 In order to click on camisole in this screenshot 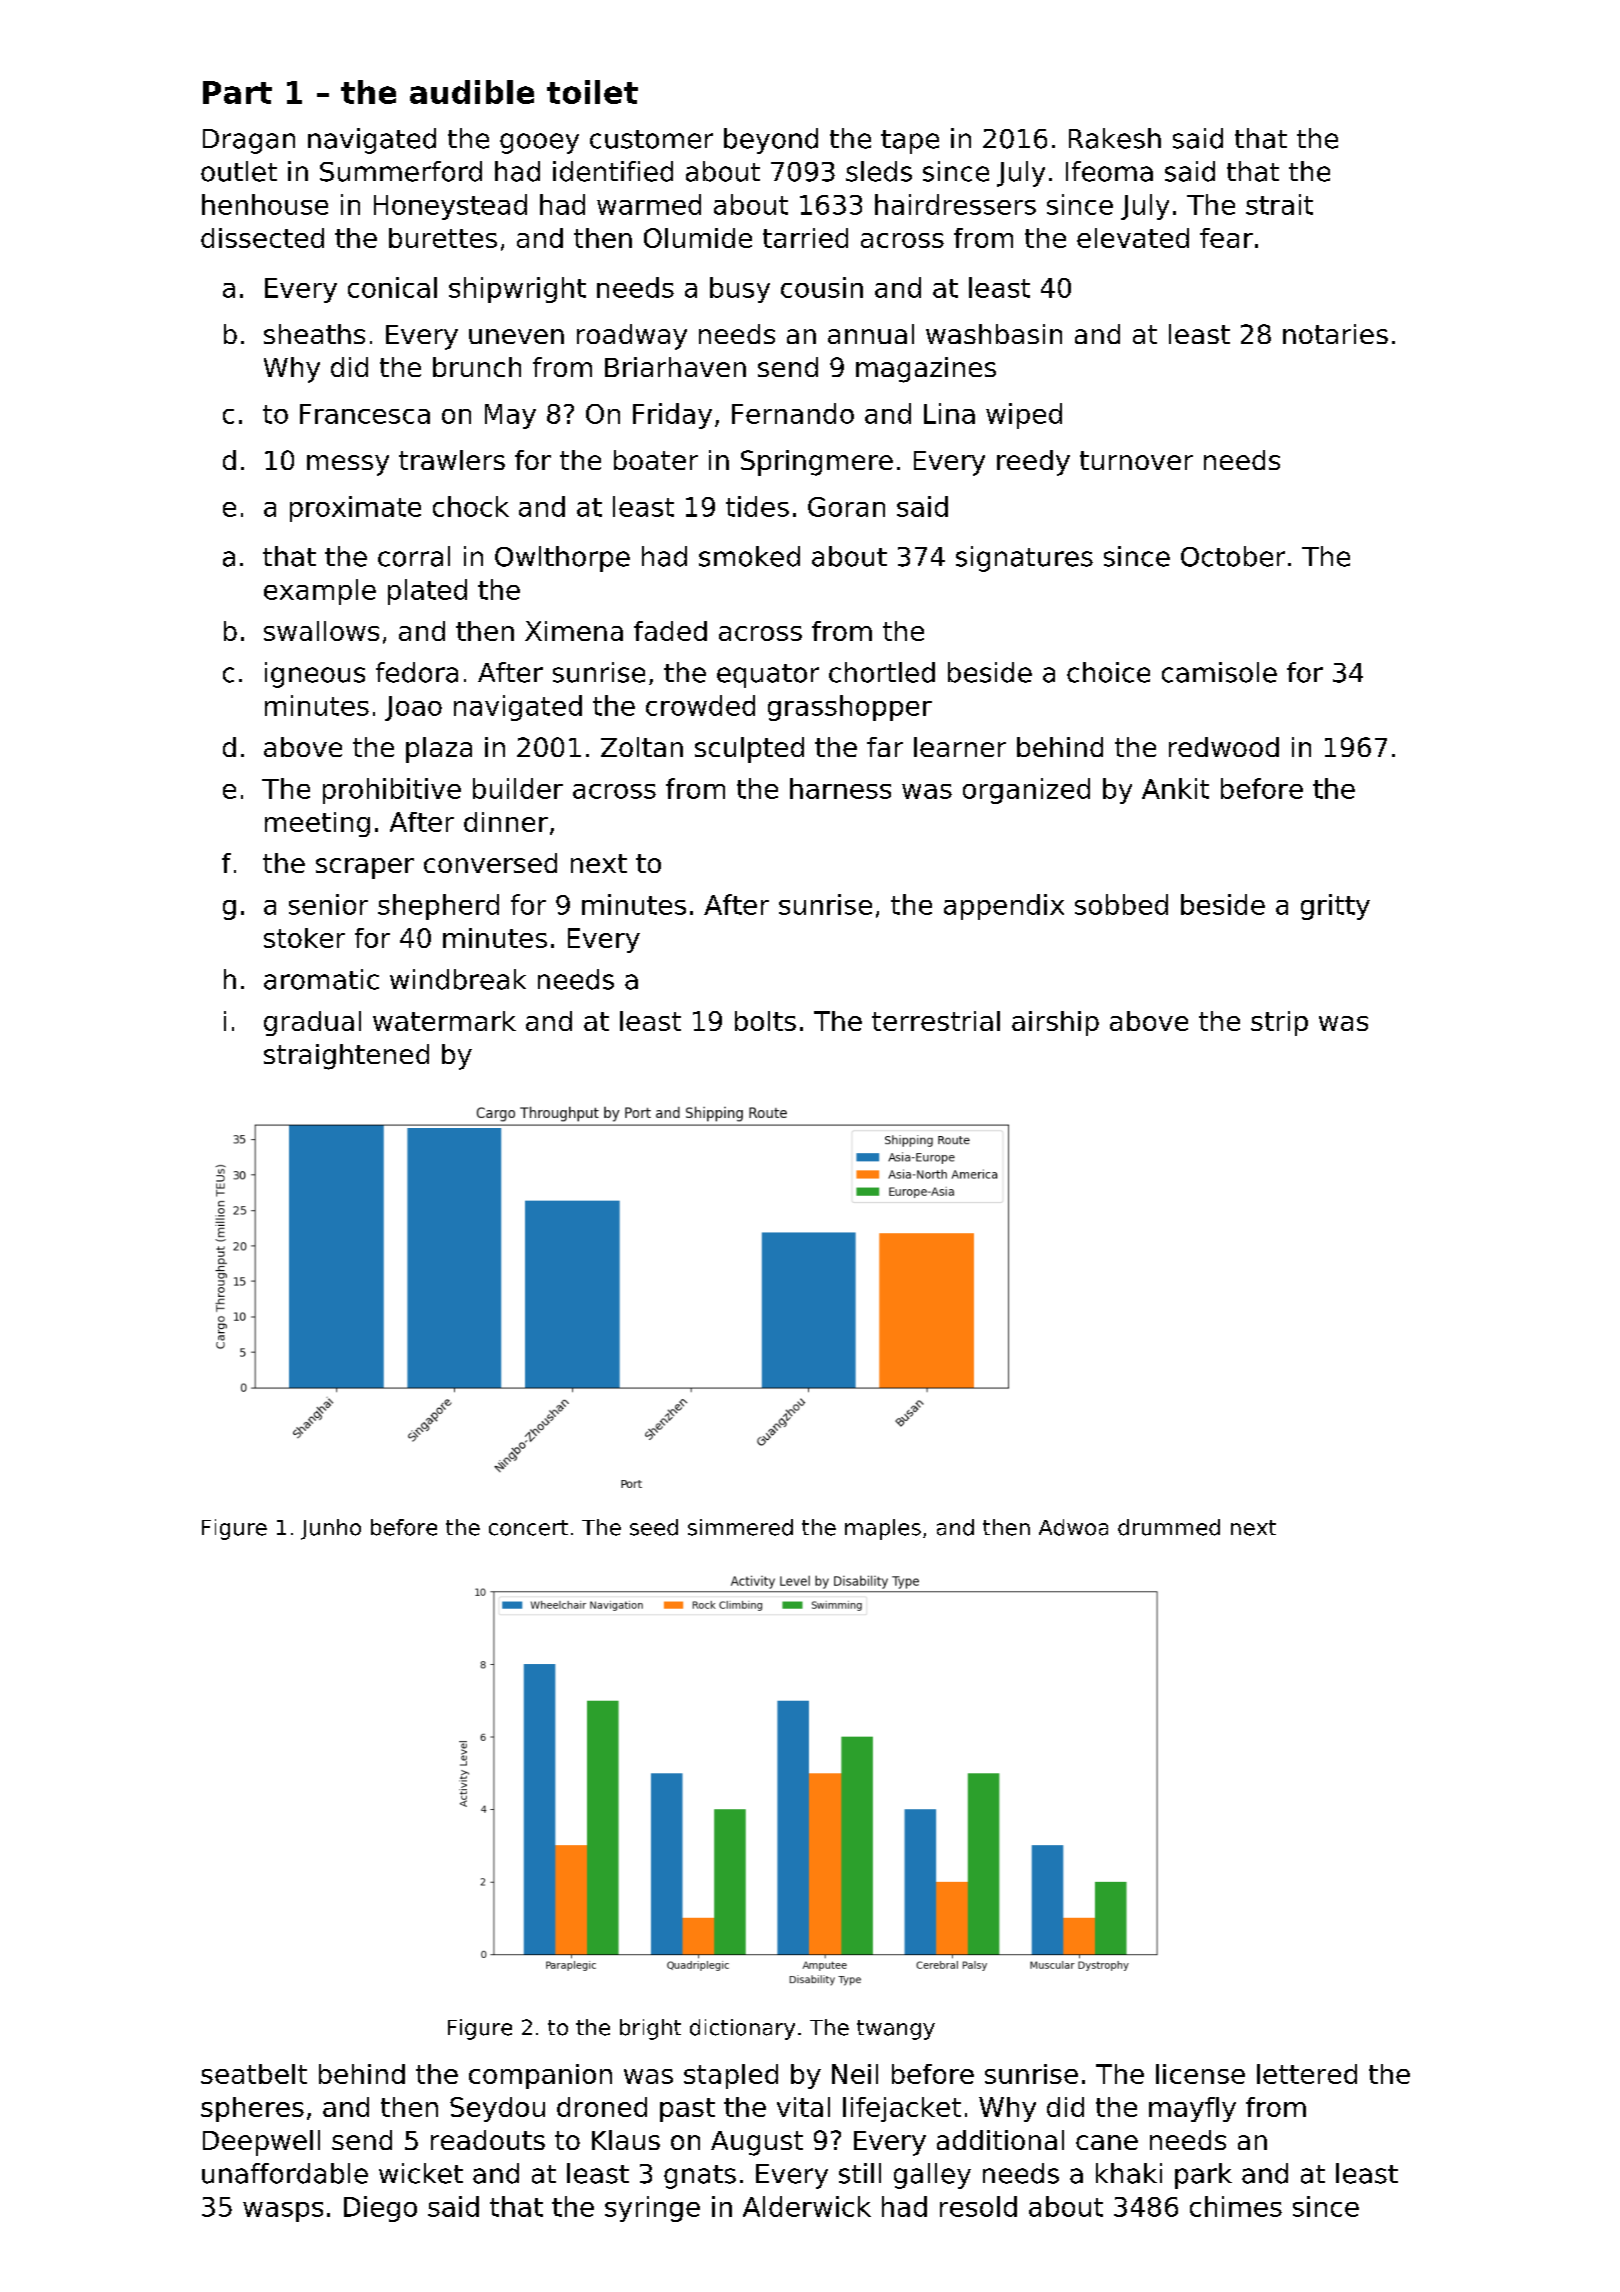, I will do `click(1219, 672)`.
